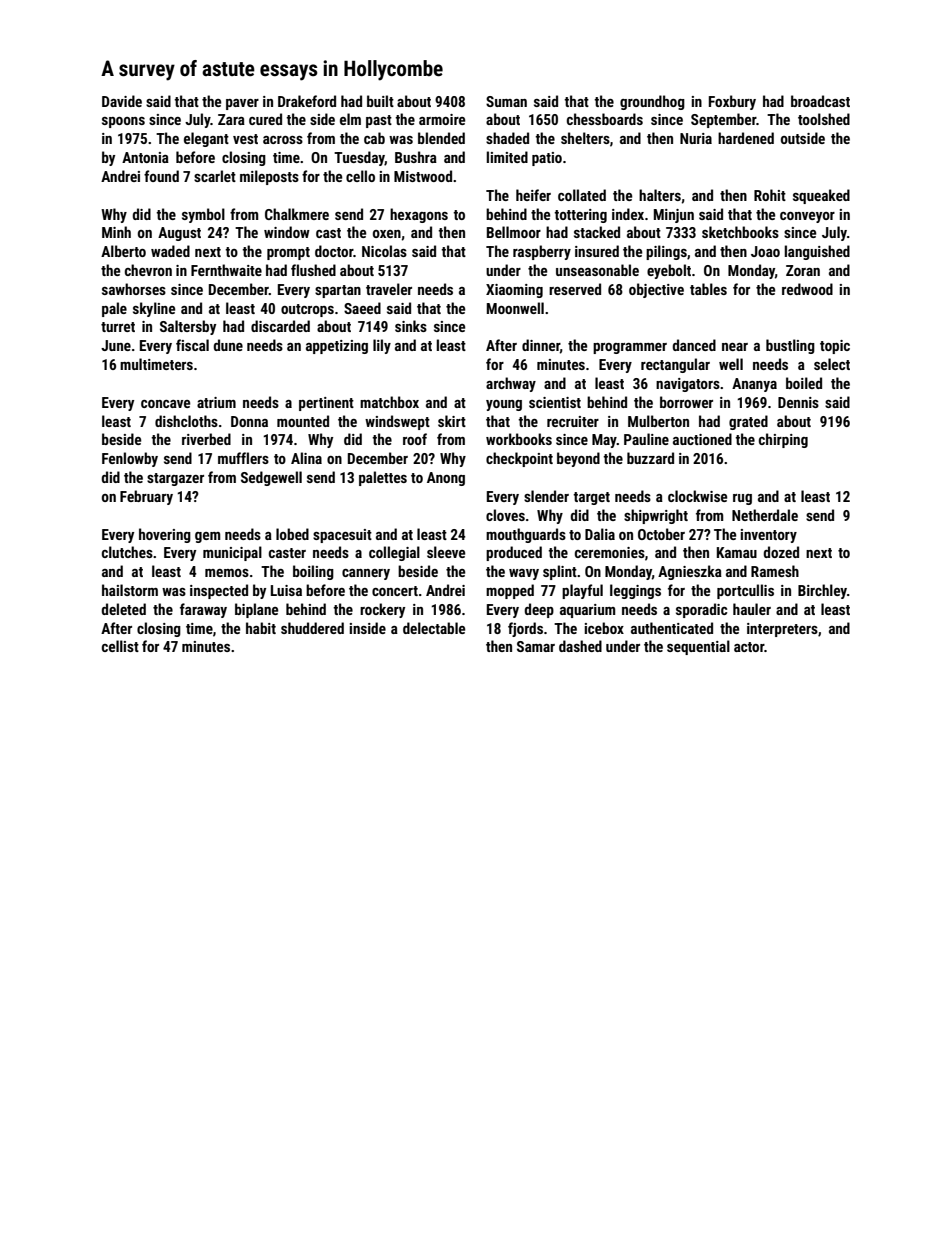 The height and width of the screenshot is (1233, 952). I want to click on paver, so click(242, 104).
